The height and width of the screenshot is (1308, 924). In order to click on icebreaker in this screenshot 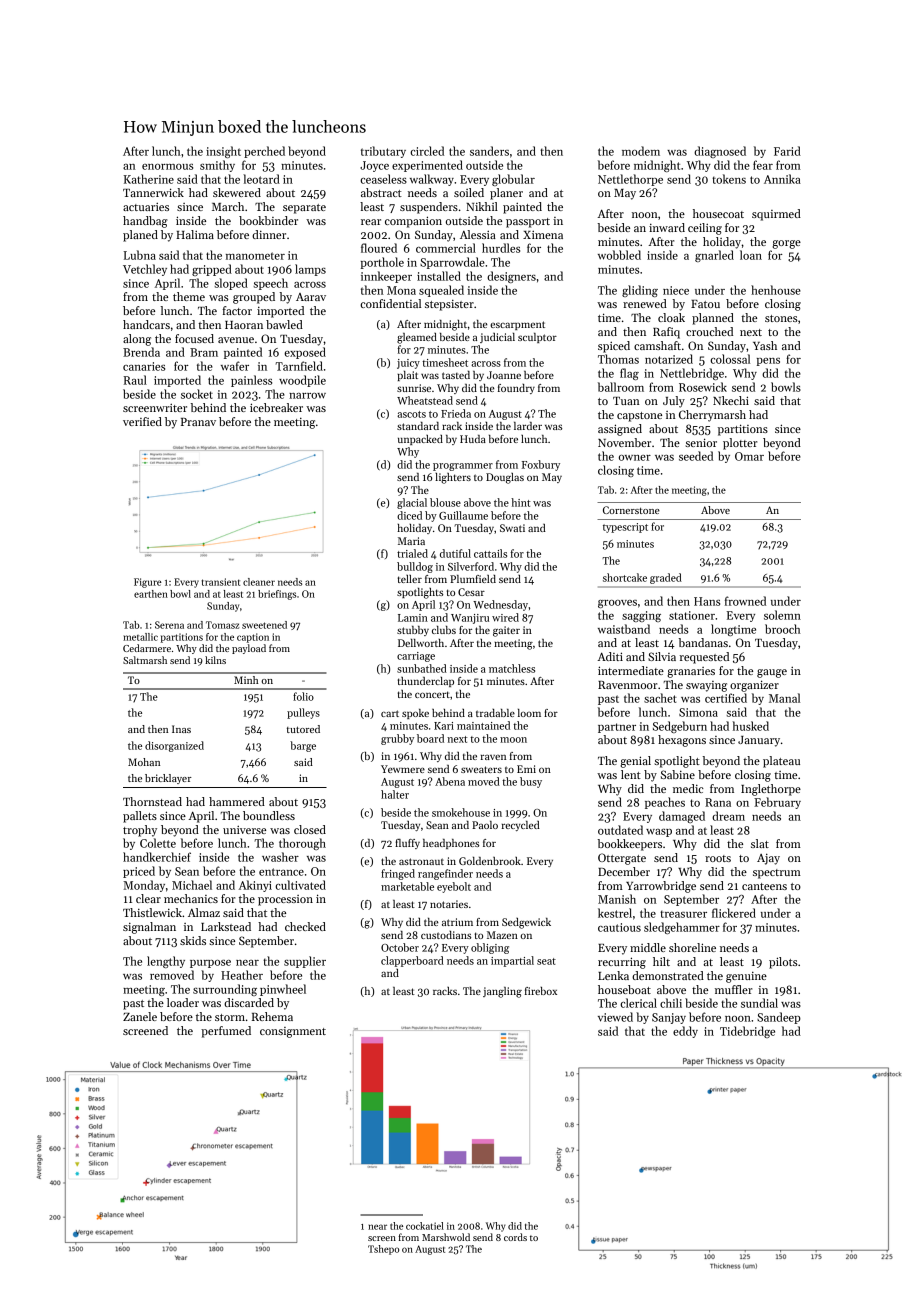, I will do `click(276, 407)`.
